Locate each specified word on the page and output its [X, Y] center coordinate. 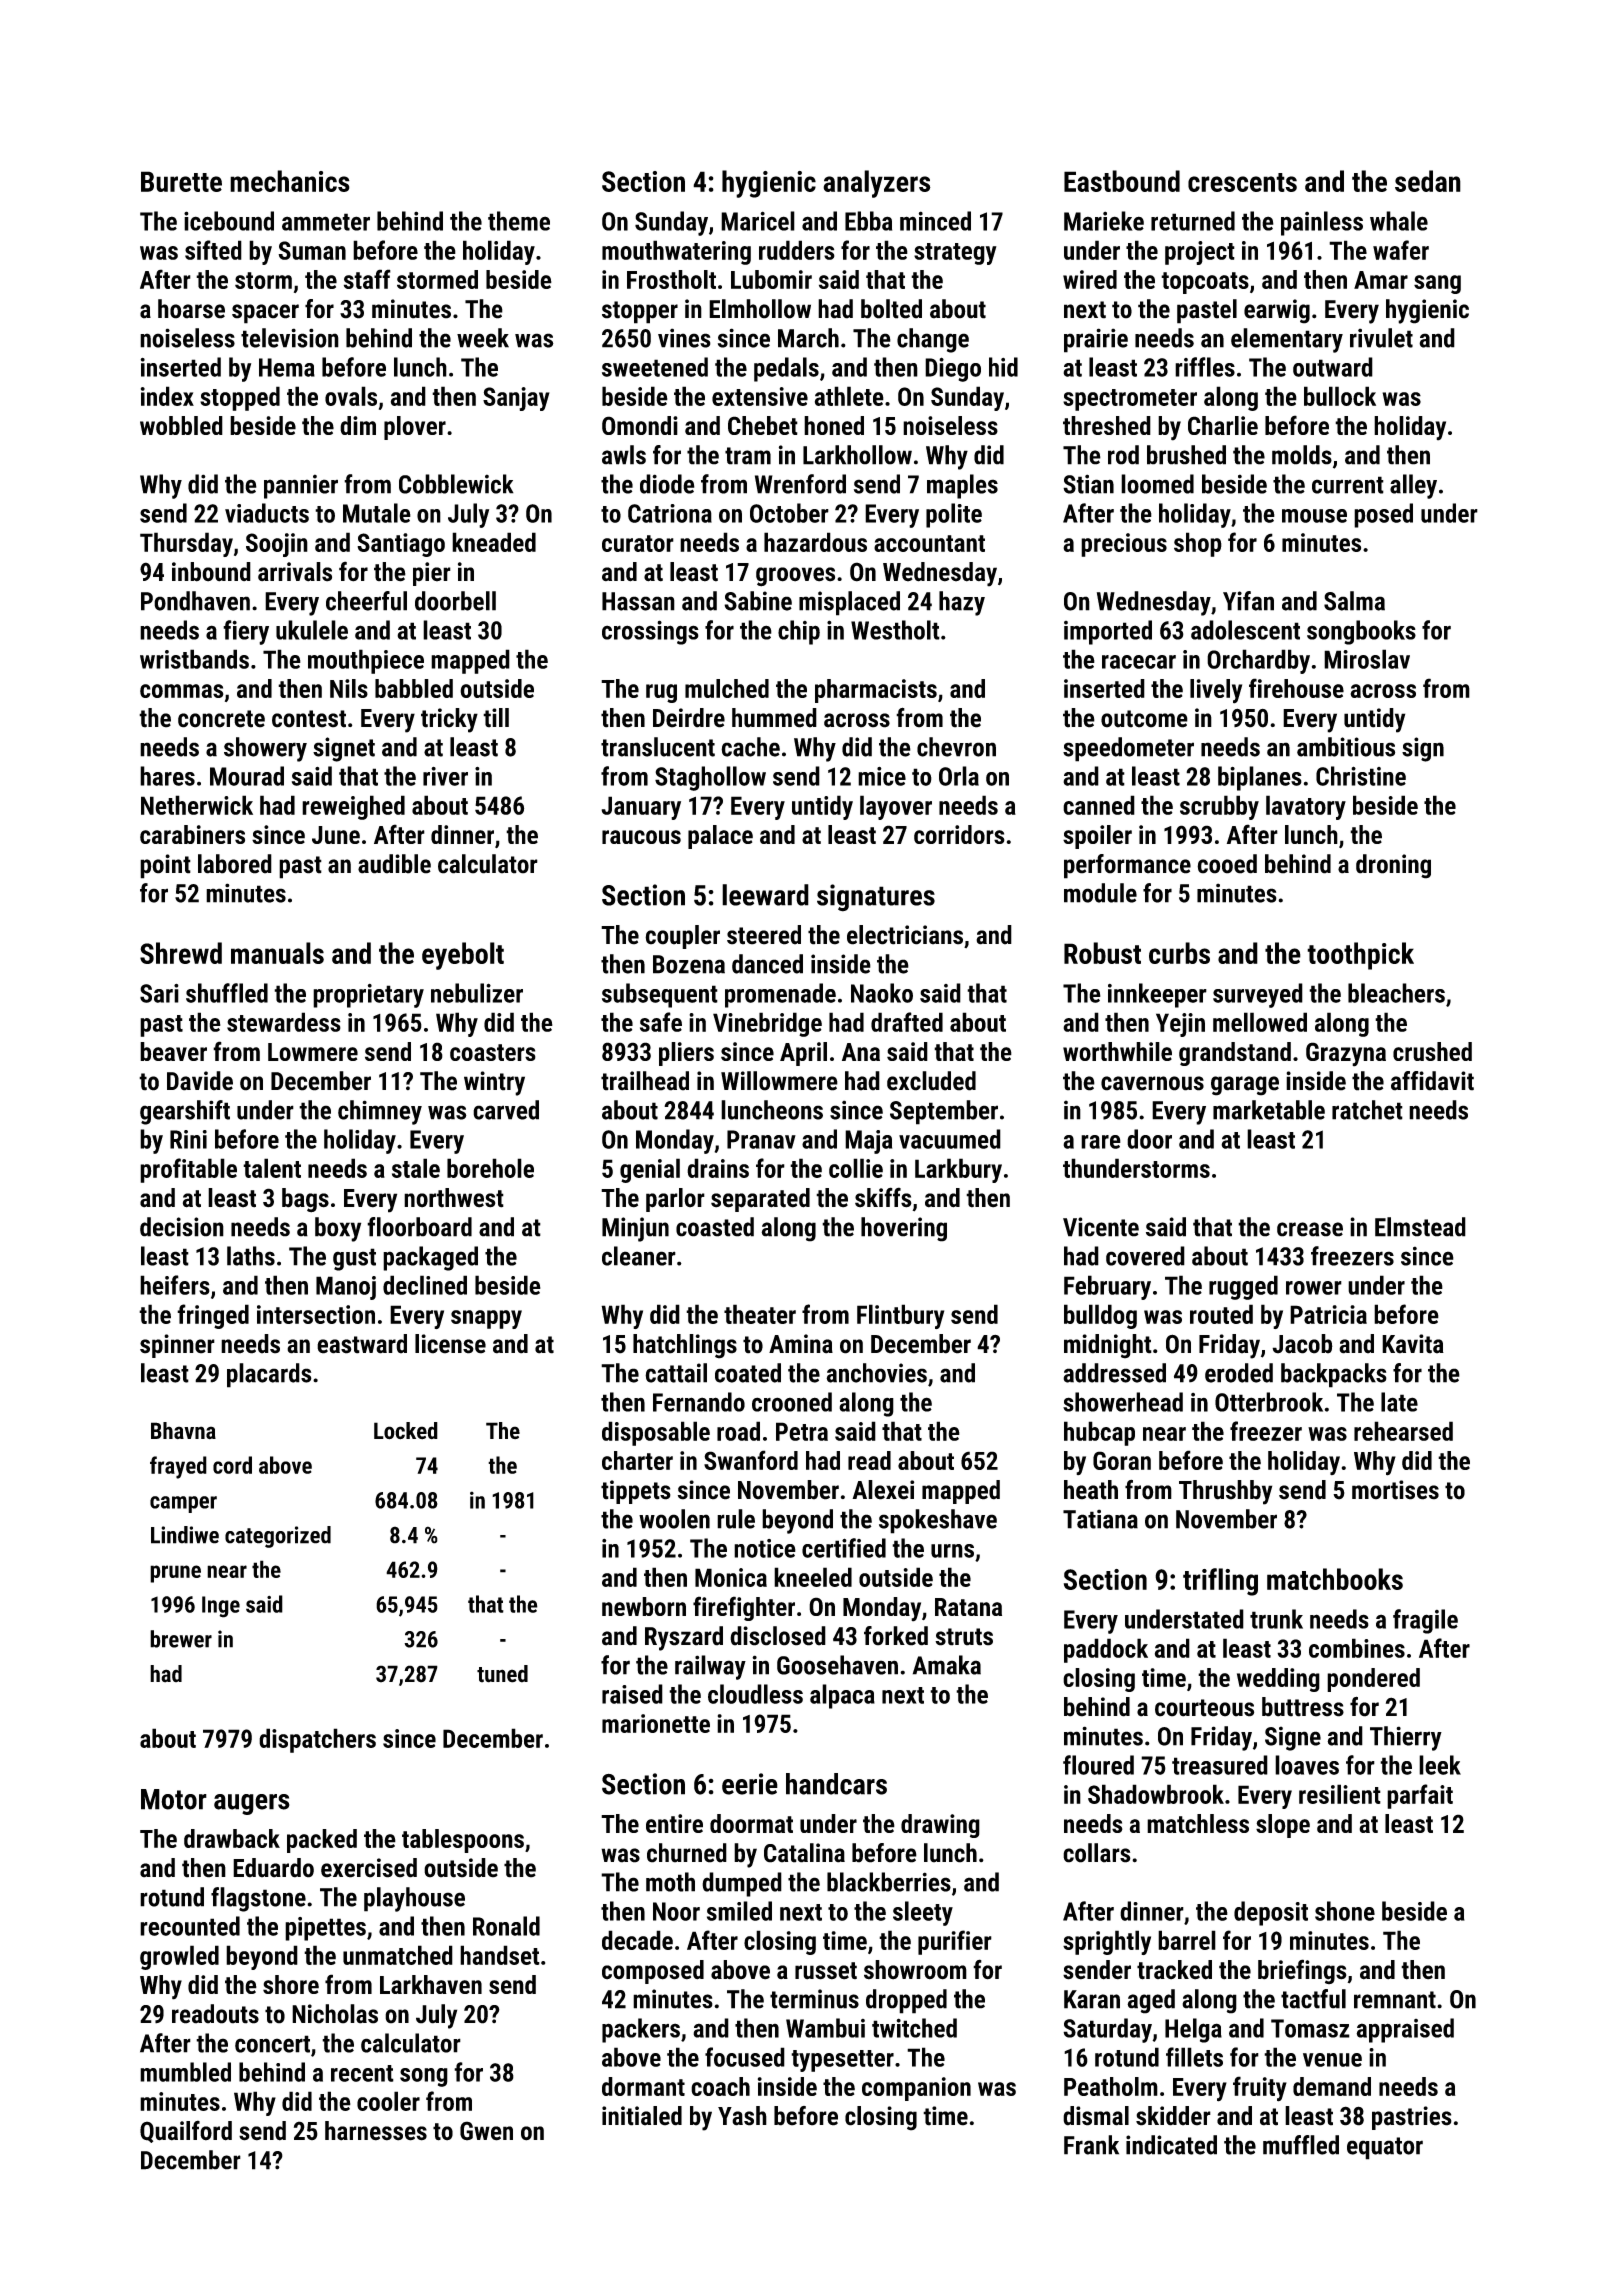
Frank [1091, 2145]
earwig [1277, 311]
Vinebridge [767, 1024]
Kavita [1413, 1344]
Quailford [186, 2131]
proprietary [368, 996]
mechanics [290, 181]
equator [1385, 2148]
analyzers [877, 184]
